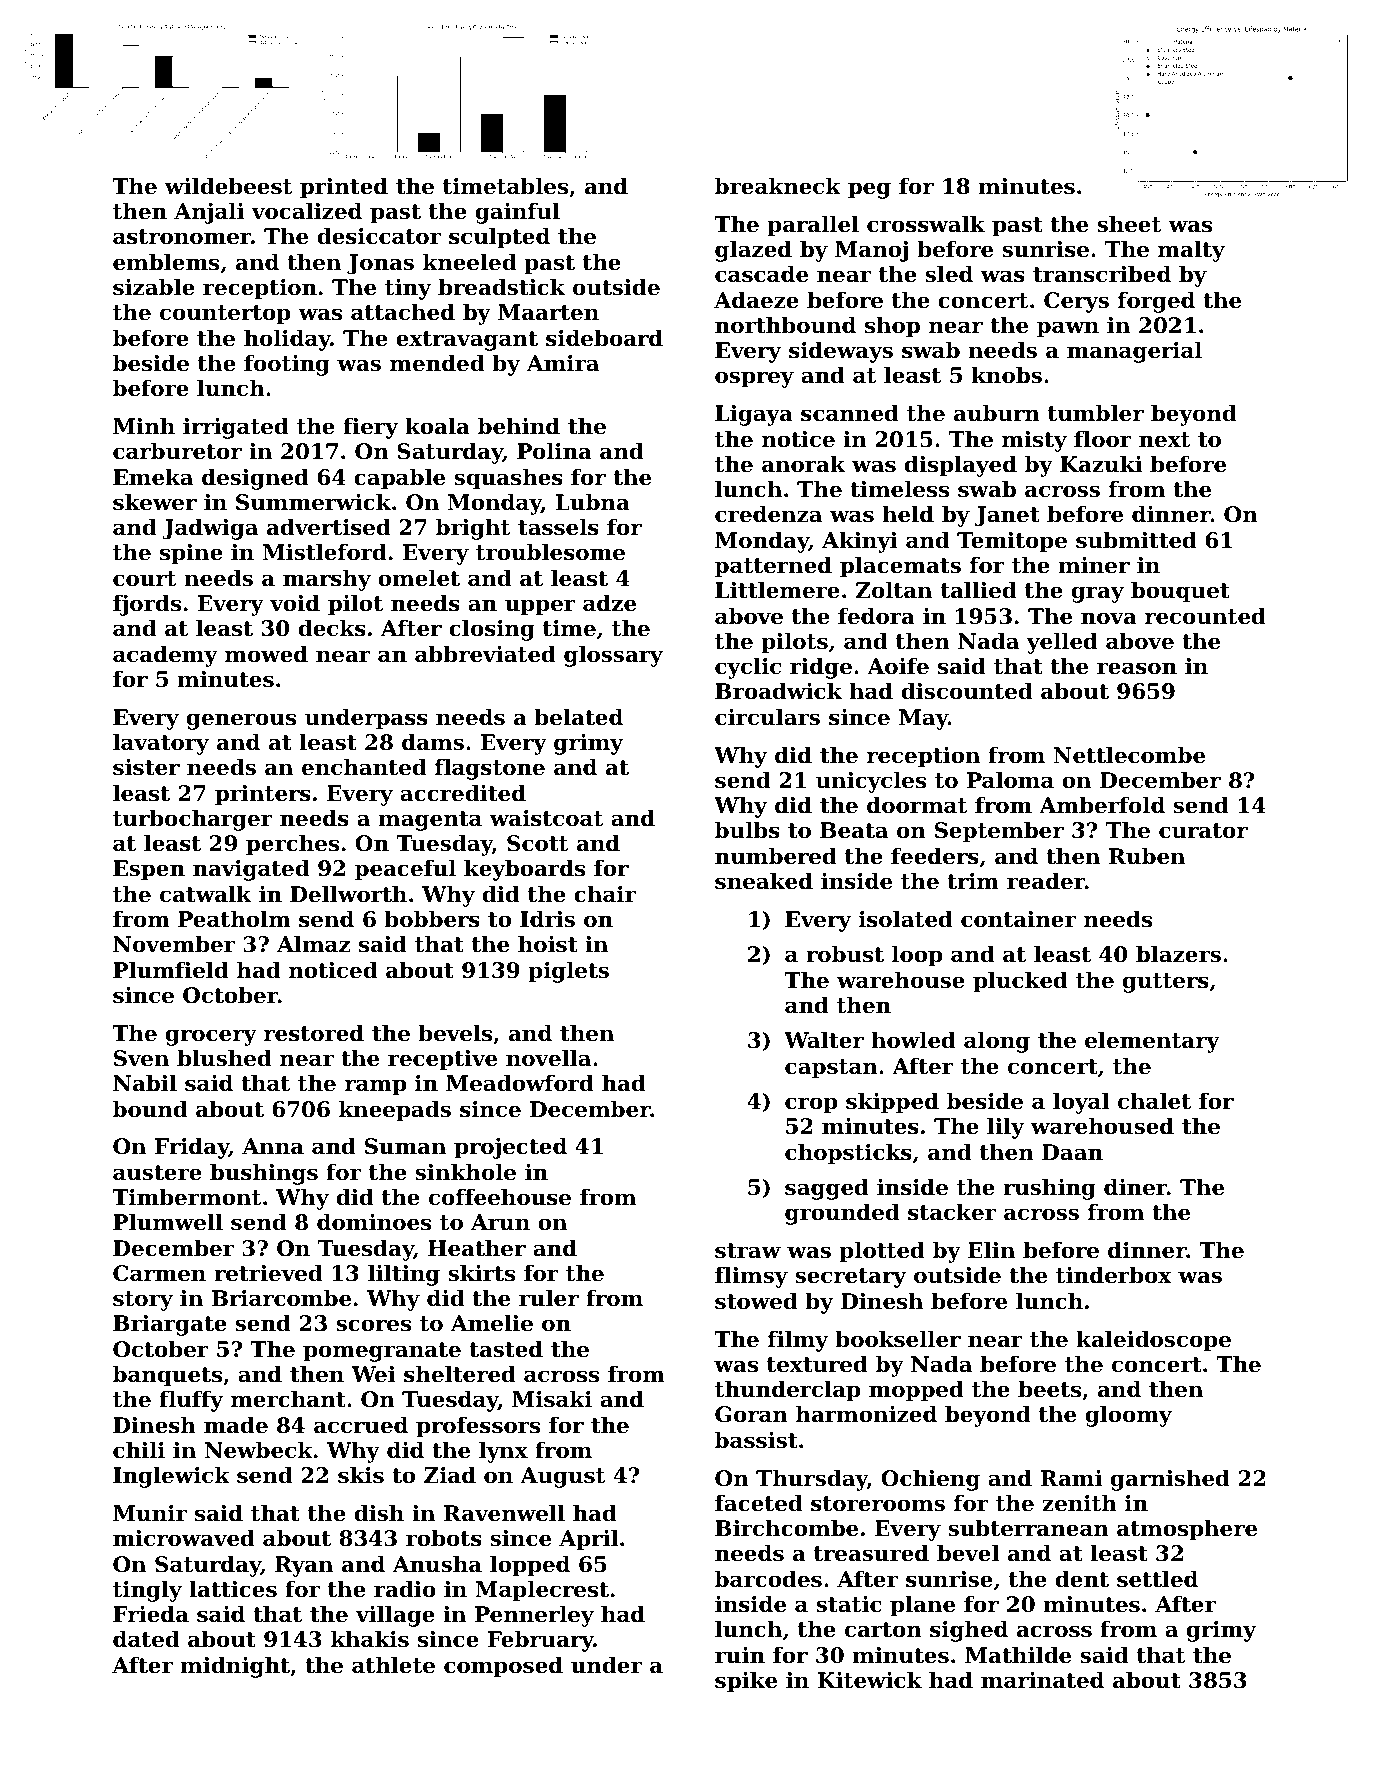  Describe the element at coordinates (1018, 919) in the screenshot. I see `container` at that location.
